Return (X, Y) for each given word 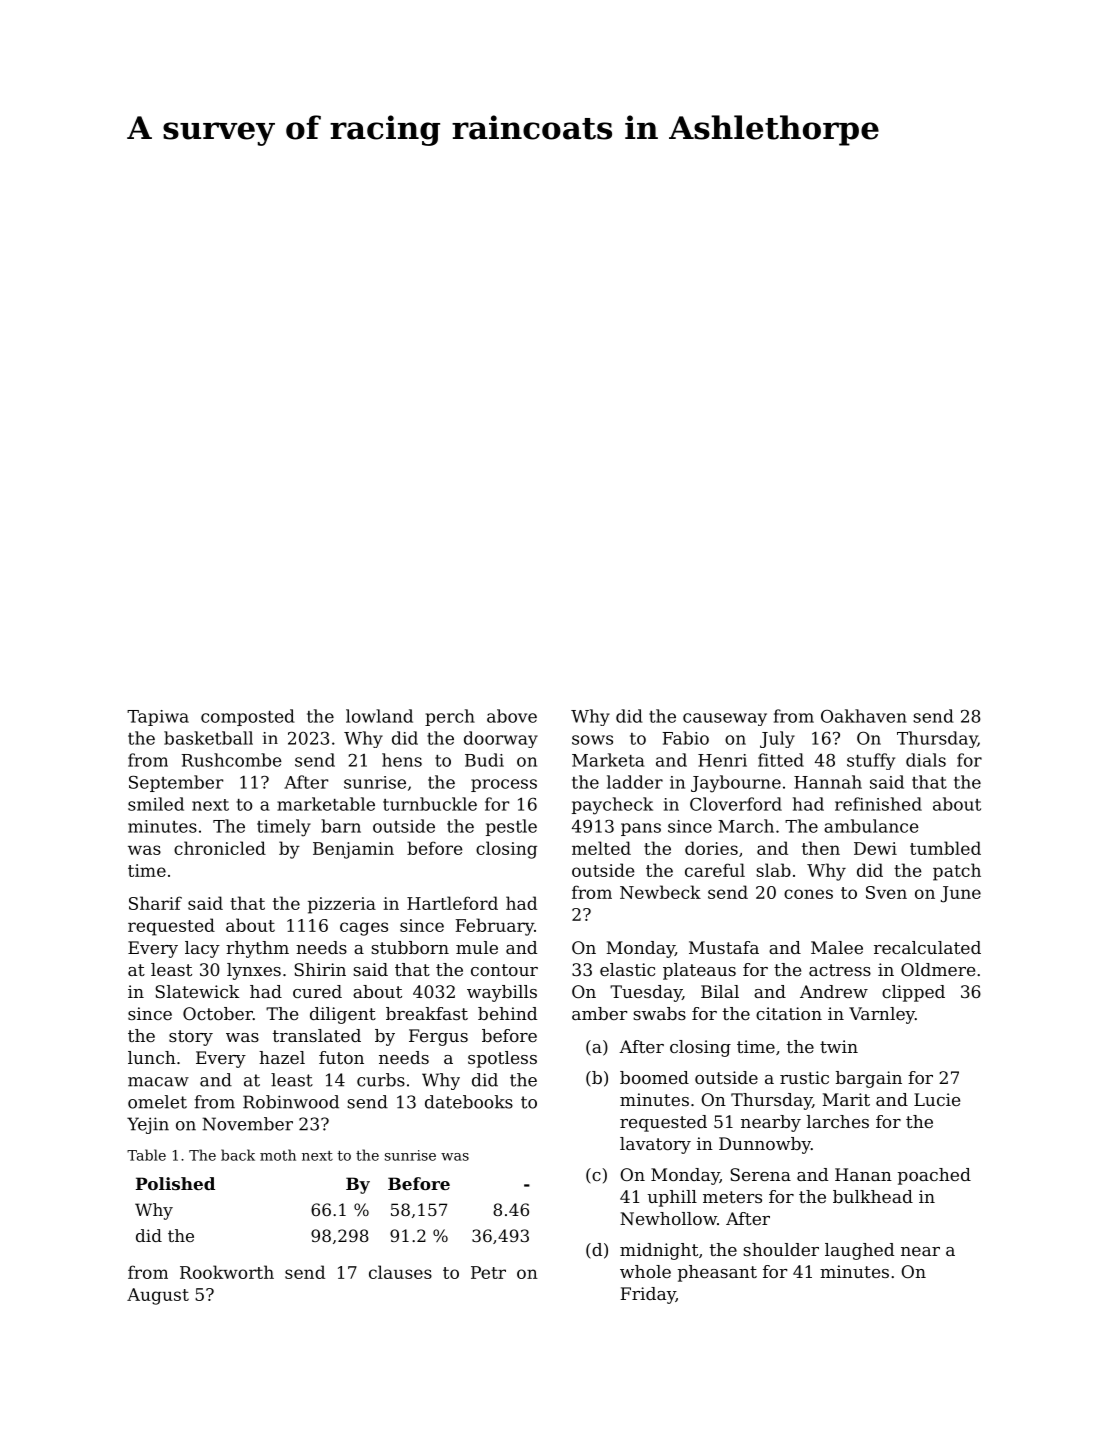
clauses (400, 1272)
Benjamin (353, 850)
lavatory (655, 1145)
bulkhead (873, 1196)
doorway (501, 739)
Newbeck (660, 892)
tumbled (945, 848)
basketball (208, 738)
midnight (659, 1251)
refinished (878, 804)
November (247, 1124)
